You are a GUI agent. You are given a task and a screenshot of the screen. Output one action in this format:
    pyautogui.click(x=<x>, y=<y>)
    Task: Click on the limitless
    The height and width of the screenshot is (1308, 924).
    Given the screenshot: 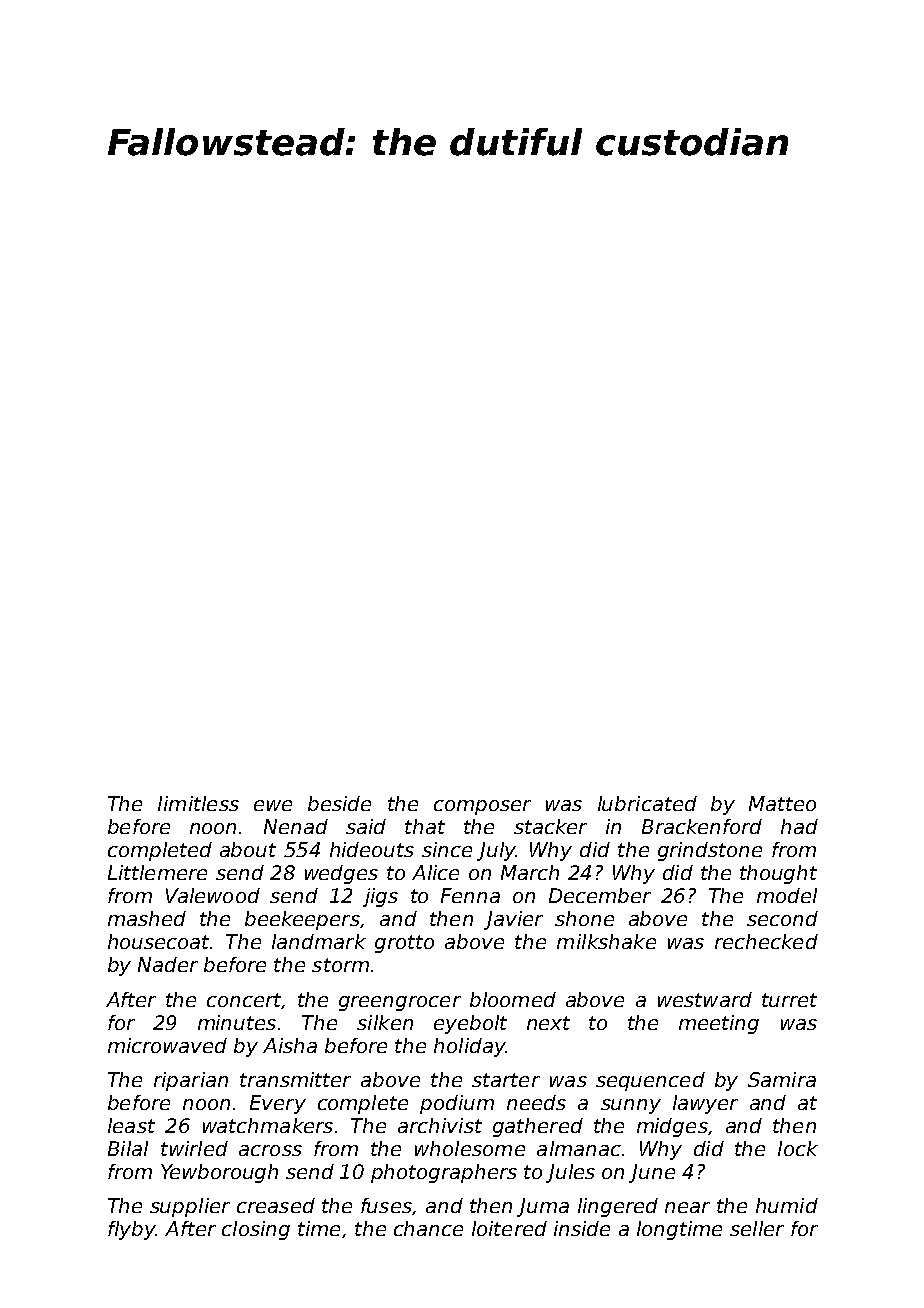 What is the action you would take?
    pyautogui.click(x=198, y=803)
